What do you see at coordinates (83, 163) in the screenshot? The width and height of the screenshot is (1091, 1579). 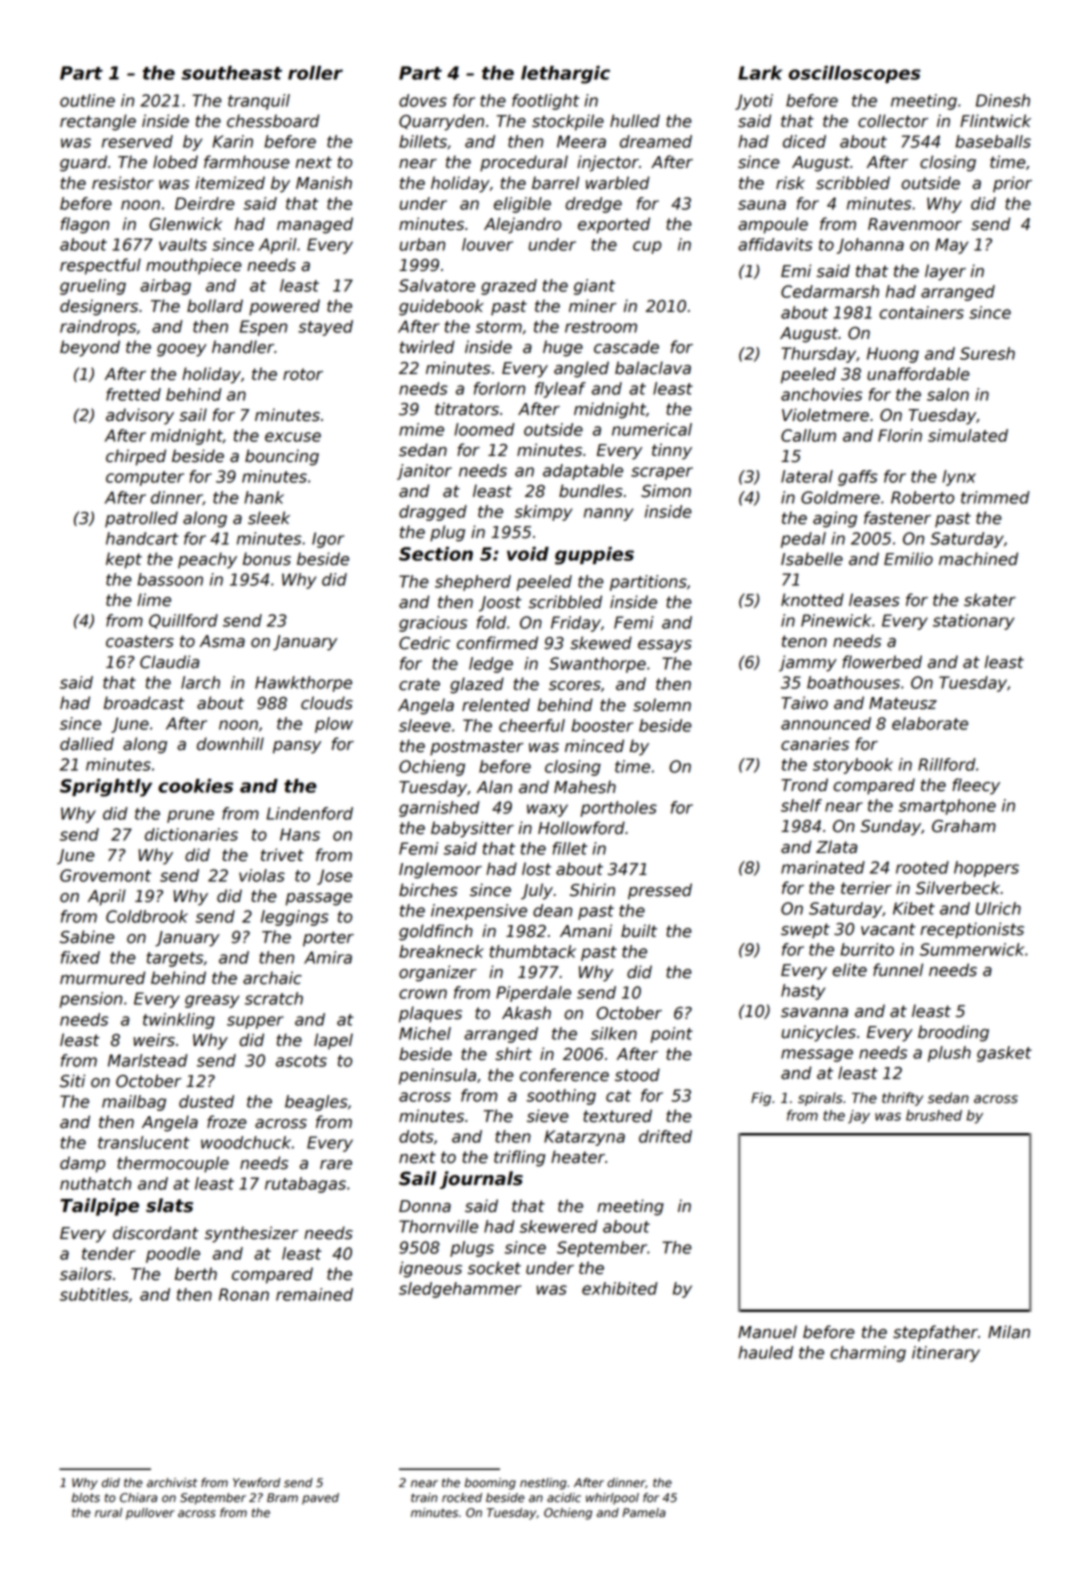 I see `guard` at bounding box center [83, 163].
